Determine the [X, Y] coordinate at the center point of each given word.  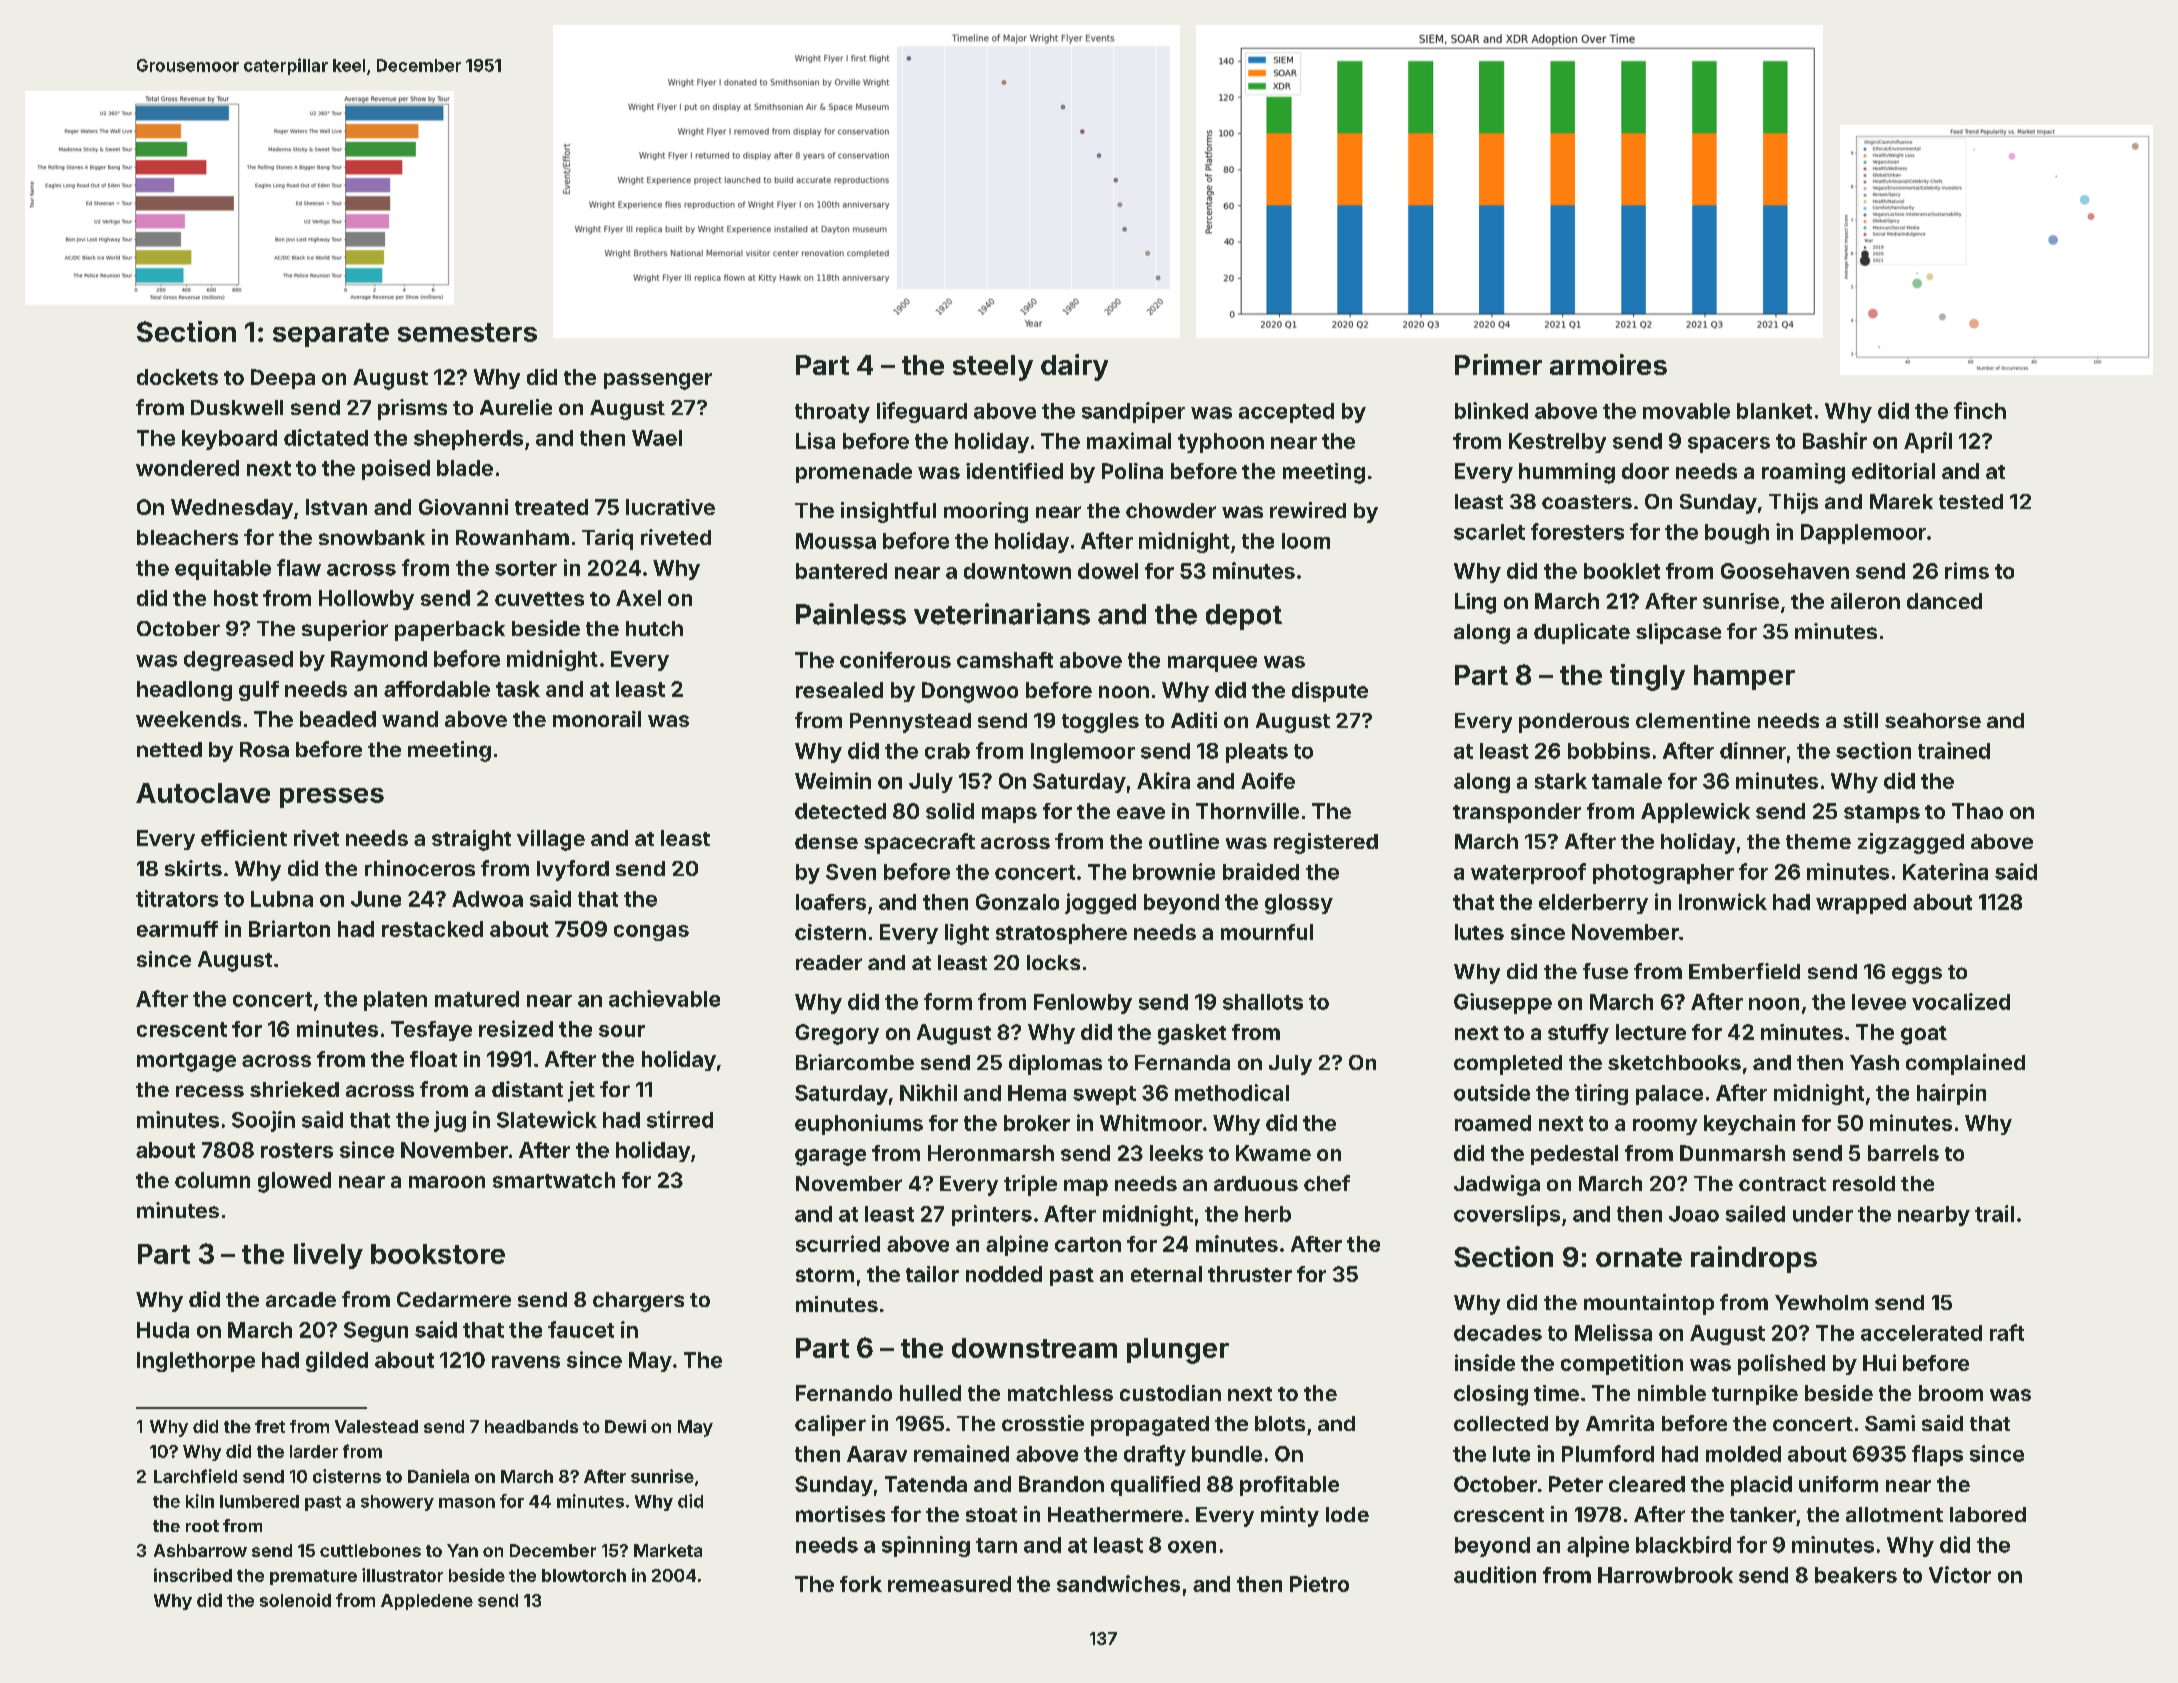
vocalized [1961, 1001]
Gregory [837, 1034]
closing [1491, 1395]
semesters [467, 332]
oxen [1192, 1547]
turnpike [1755, 1395]
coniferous [895, 659]
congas [651, 933]
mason [467, 1503]
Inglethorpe [196, 1362]
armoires [1608, 364]
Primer [1498, 364]
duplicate [1582, 633]
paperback [450, 631]
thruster [1250, 1274]
